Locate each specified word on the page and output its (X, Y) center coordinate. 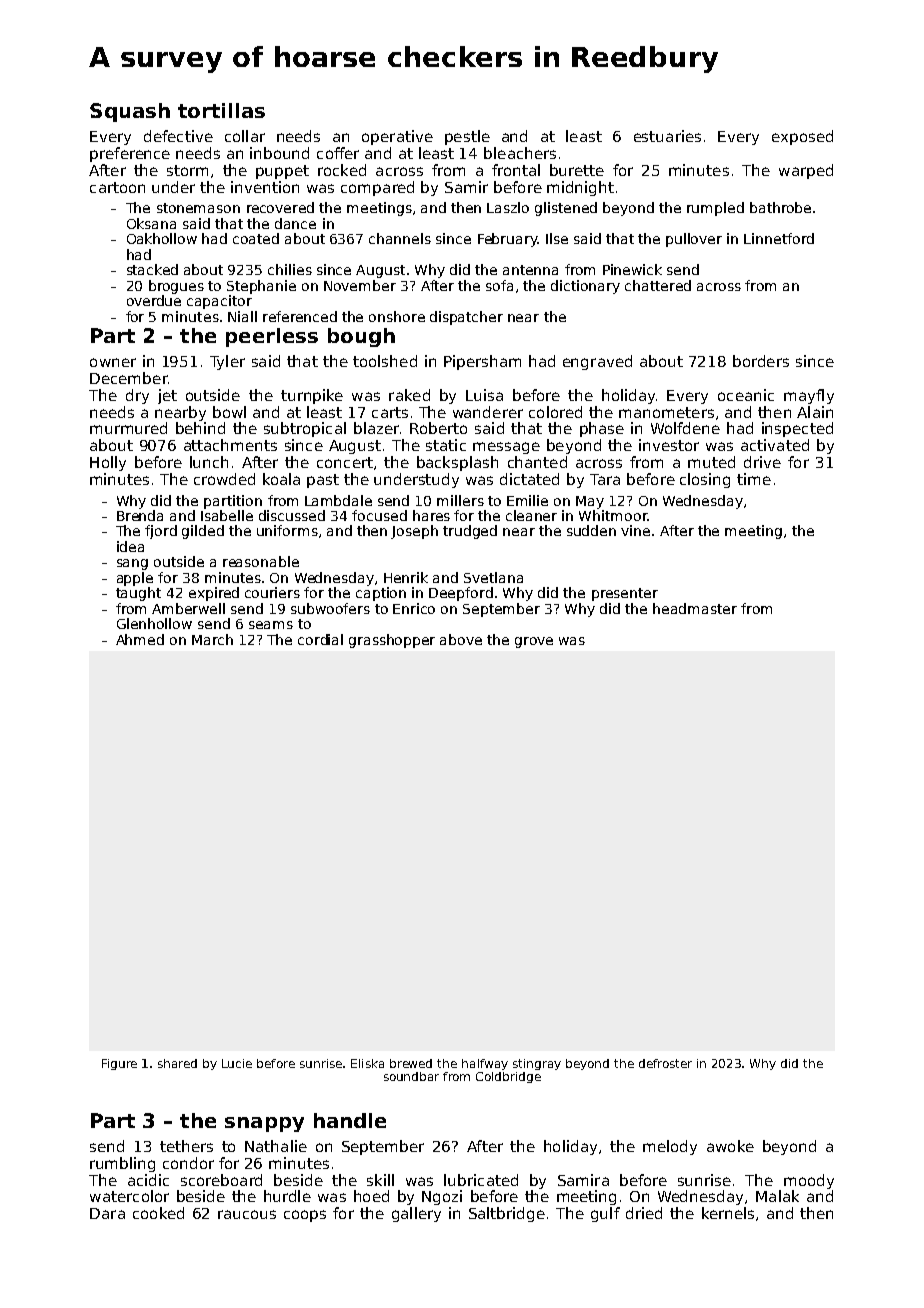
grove (534, 642)
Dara (107, 1213)
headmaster (695, 608)
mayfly (809, 396)
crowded (224, 479)
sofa (499, 285)
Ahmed (140, 639)
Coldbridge (508, 1077)
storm (187, 170)
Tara (605, 479)
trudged (470, 532)
